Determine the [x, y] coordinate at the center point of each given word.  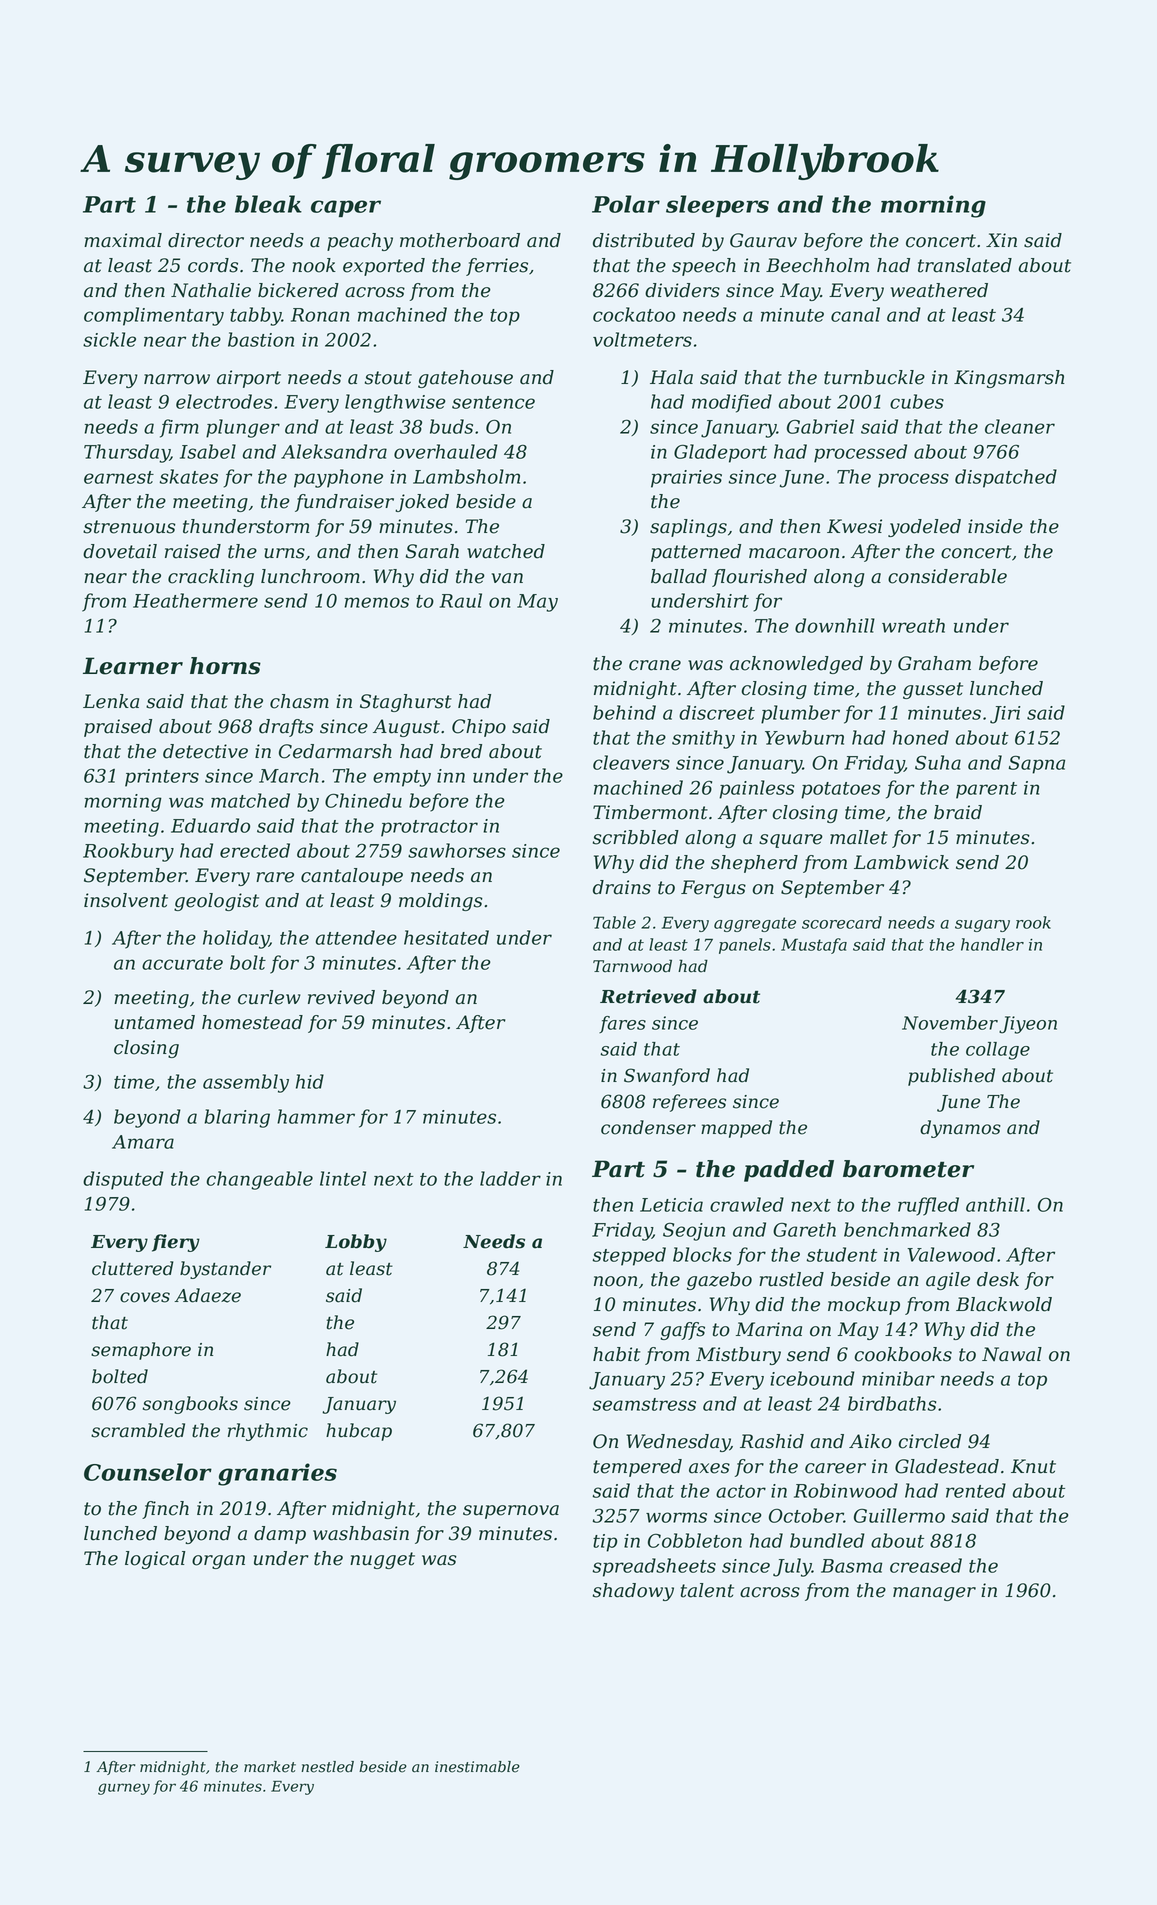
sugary [982, 926]
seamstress [644, 1404]
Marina [769, 1329]
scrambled [138, 1430]
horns [225, 666]
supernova [511, 1512]
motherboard [460, 240]
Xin [1001, 240]
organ [218, 1562]
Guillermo [899, 1515]
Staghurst [406, 703]
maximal [123, 240]
